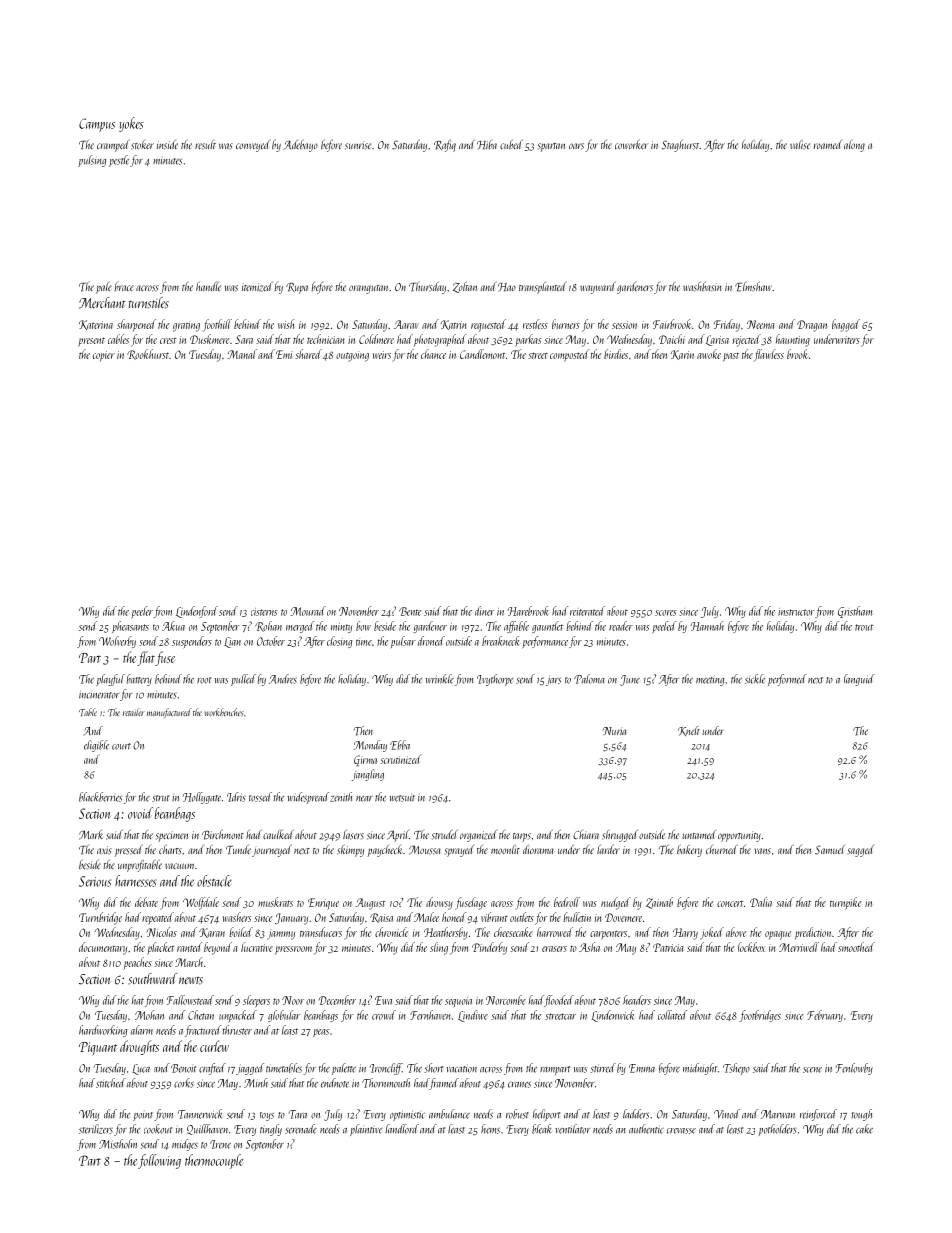 Image resolution: width=952 pixels, height=1233 pixels. What do you see at coordinates (736, 1069) in the screenshot?
I see `Tshepo` at bounding box center [736, 1069].
